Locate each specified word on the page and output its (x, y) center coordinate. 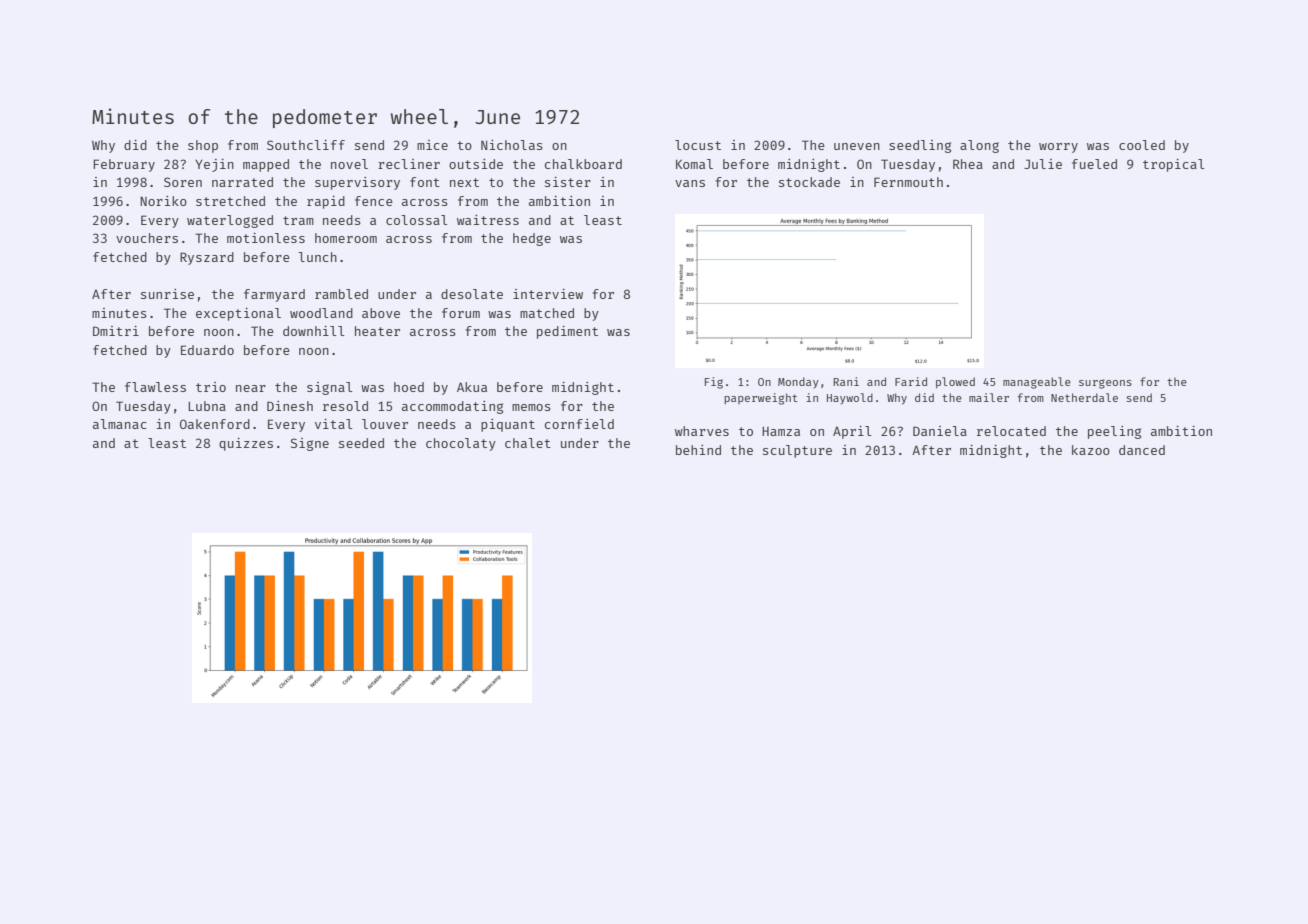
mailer (989, 397)
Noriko (163, 201)
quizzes (246, 444)
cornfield (579, 424)
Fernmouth (908, 182)
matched (547, 313)
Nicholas (512, 145)
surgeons (1105, 384)
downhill (313, 331)
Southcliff (306, 145)
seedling (920, 146)
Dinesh (290, 406)
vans (690, 183)
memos (531, 407)
